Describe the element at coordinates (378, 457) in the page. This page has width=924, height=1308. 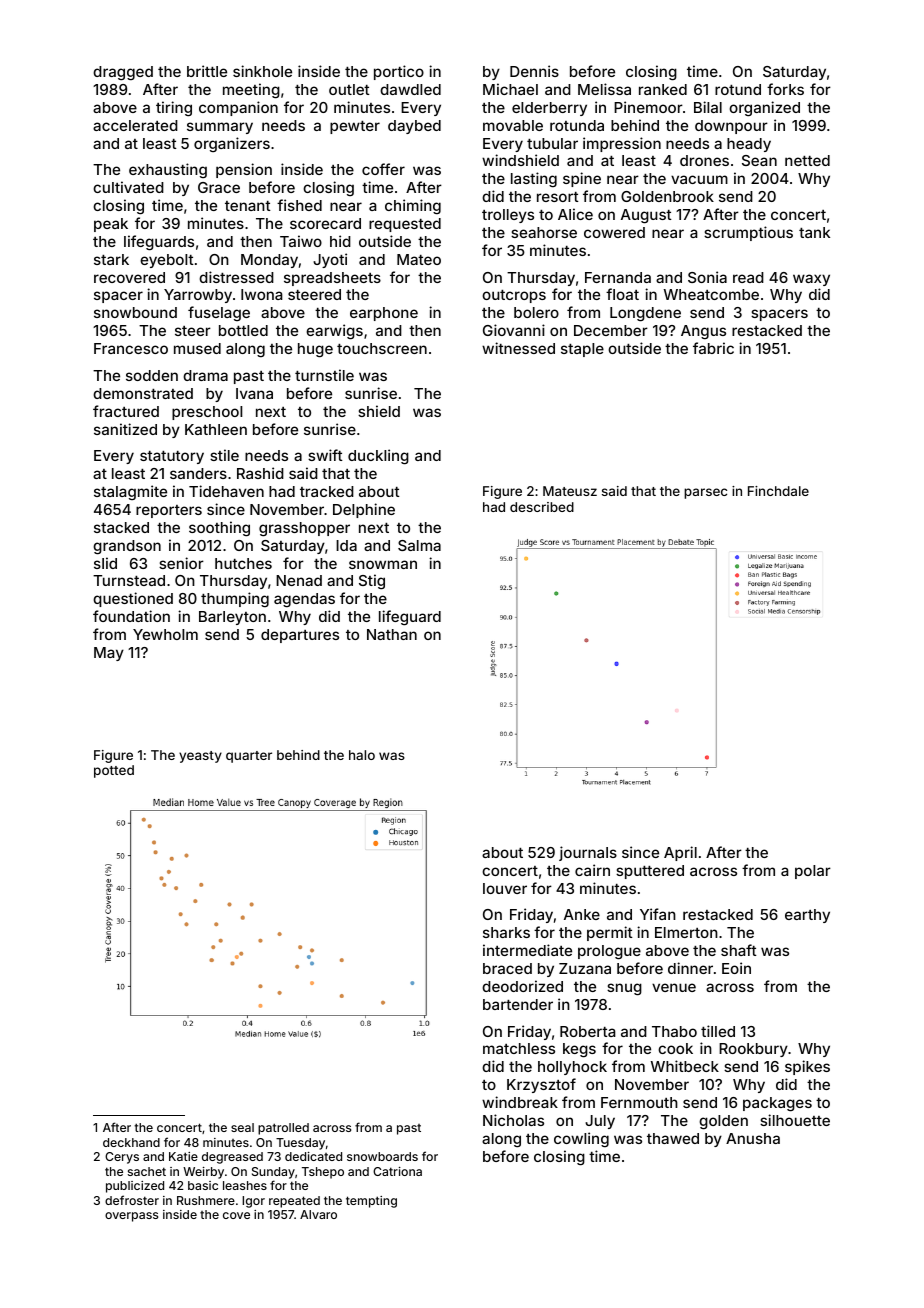
I see `duckling` at that location.
